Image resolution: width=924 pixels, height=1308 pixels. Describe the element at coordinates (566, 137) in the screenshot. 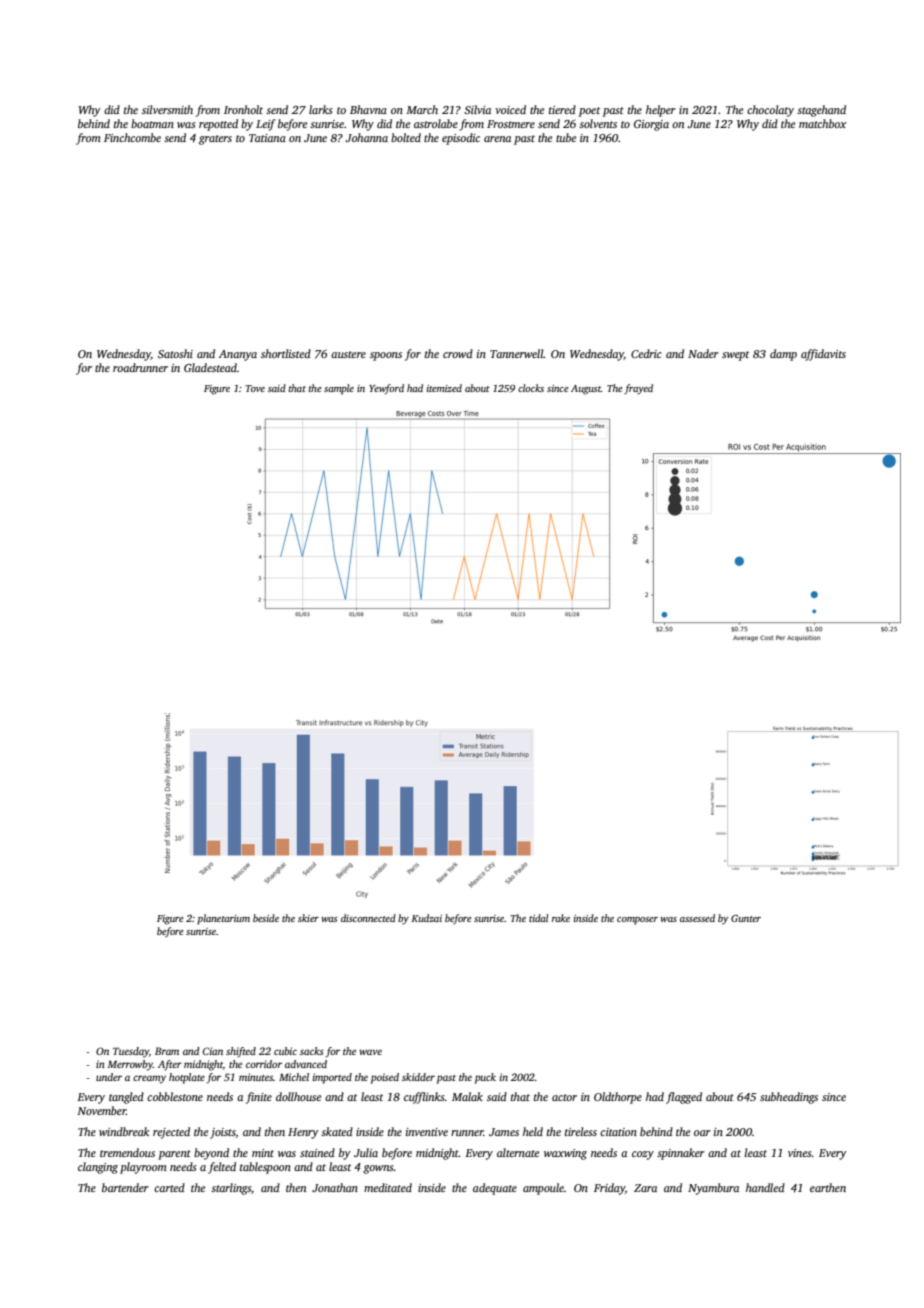

I see `tube` at that location.
